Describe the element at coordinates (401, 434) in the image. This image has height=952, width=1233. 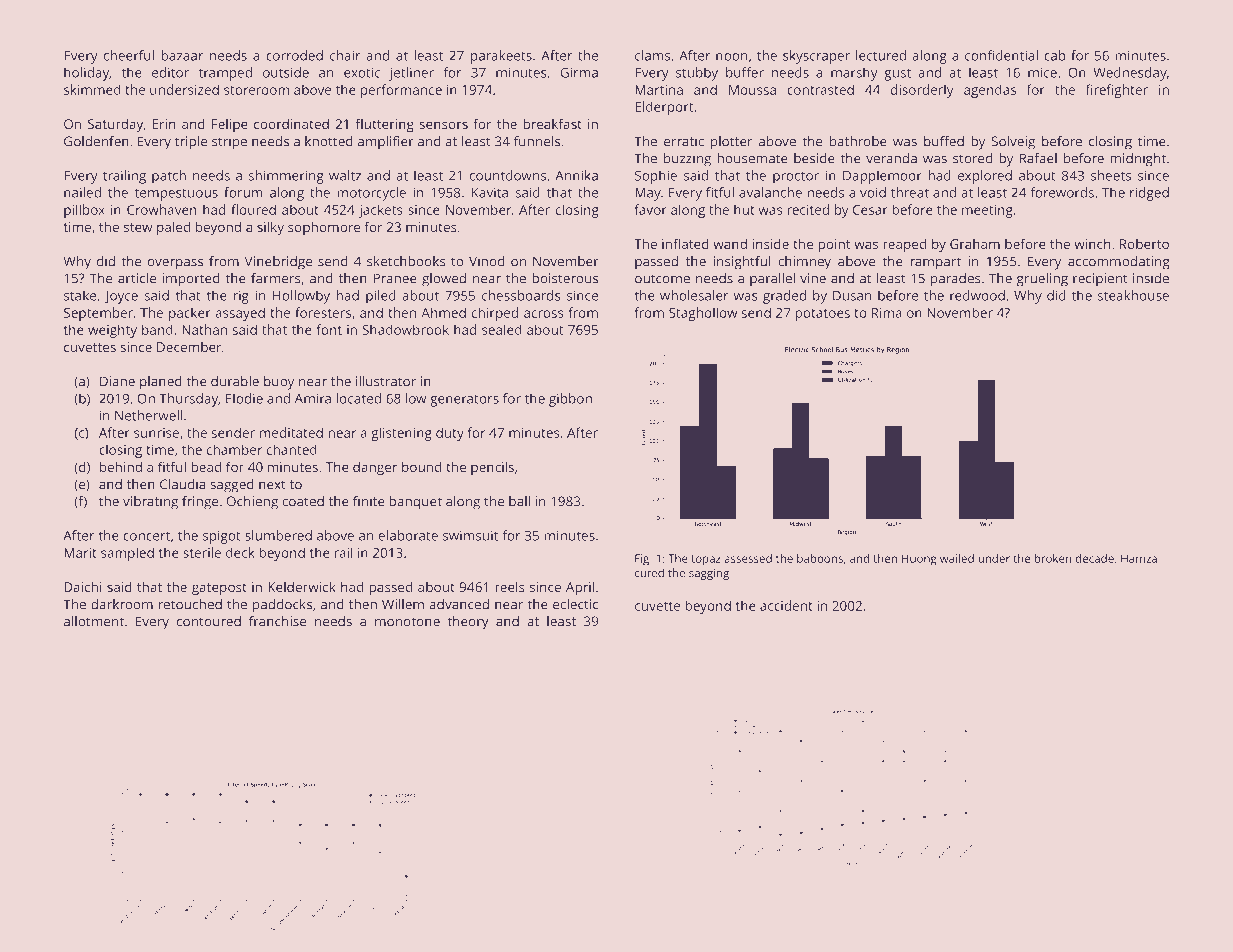
I see `glistening` at that location.
